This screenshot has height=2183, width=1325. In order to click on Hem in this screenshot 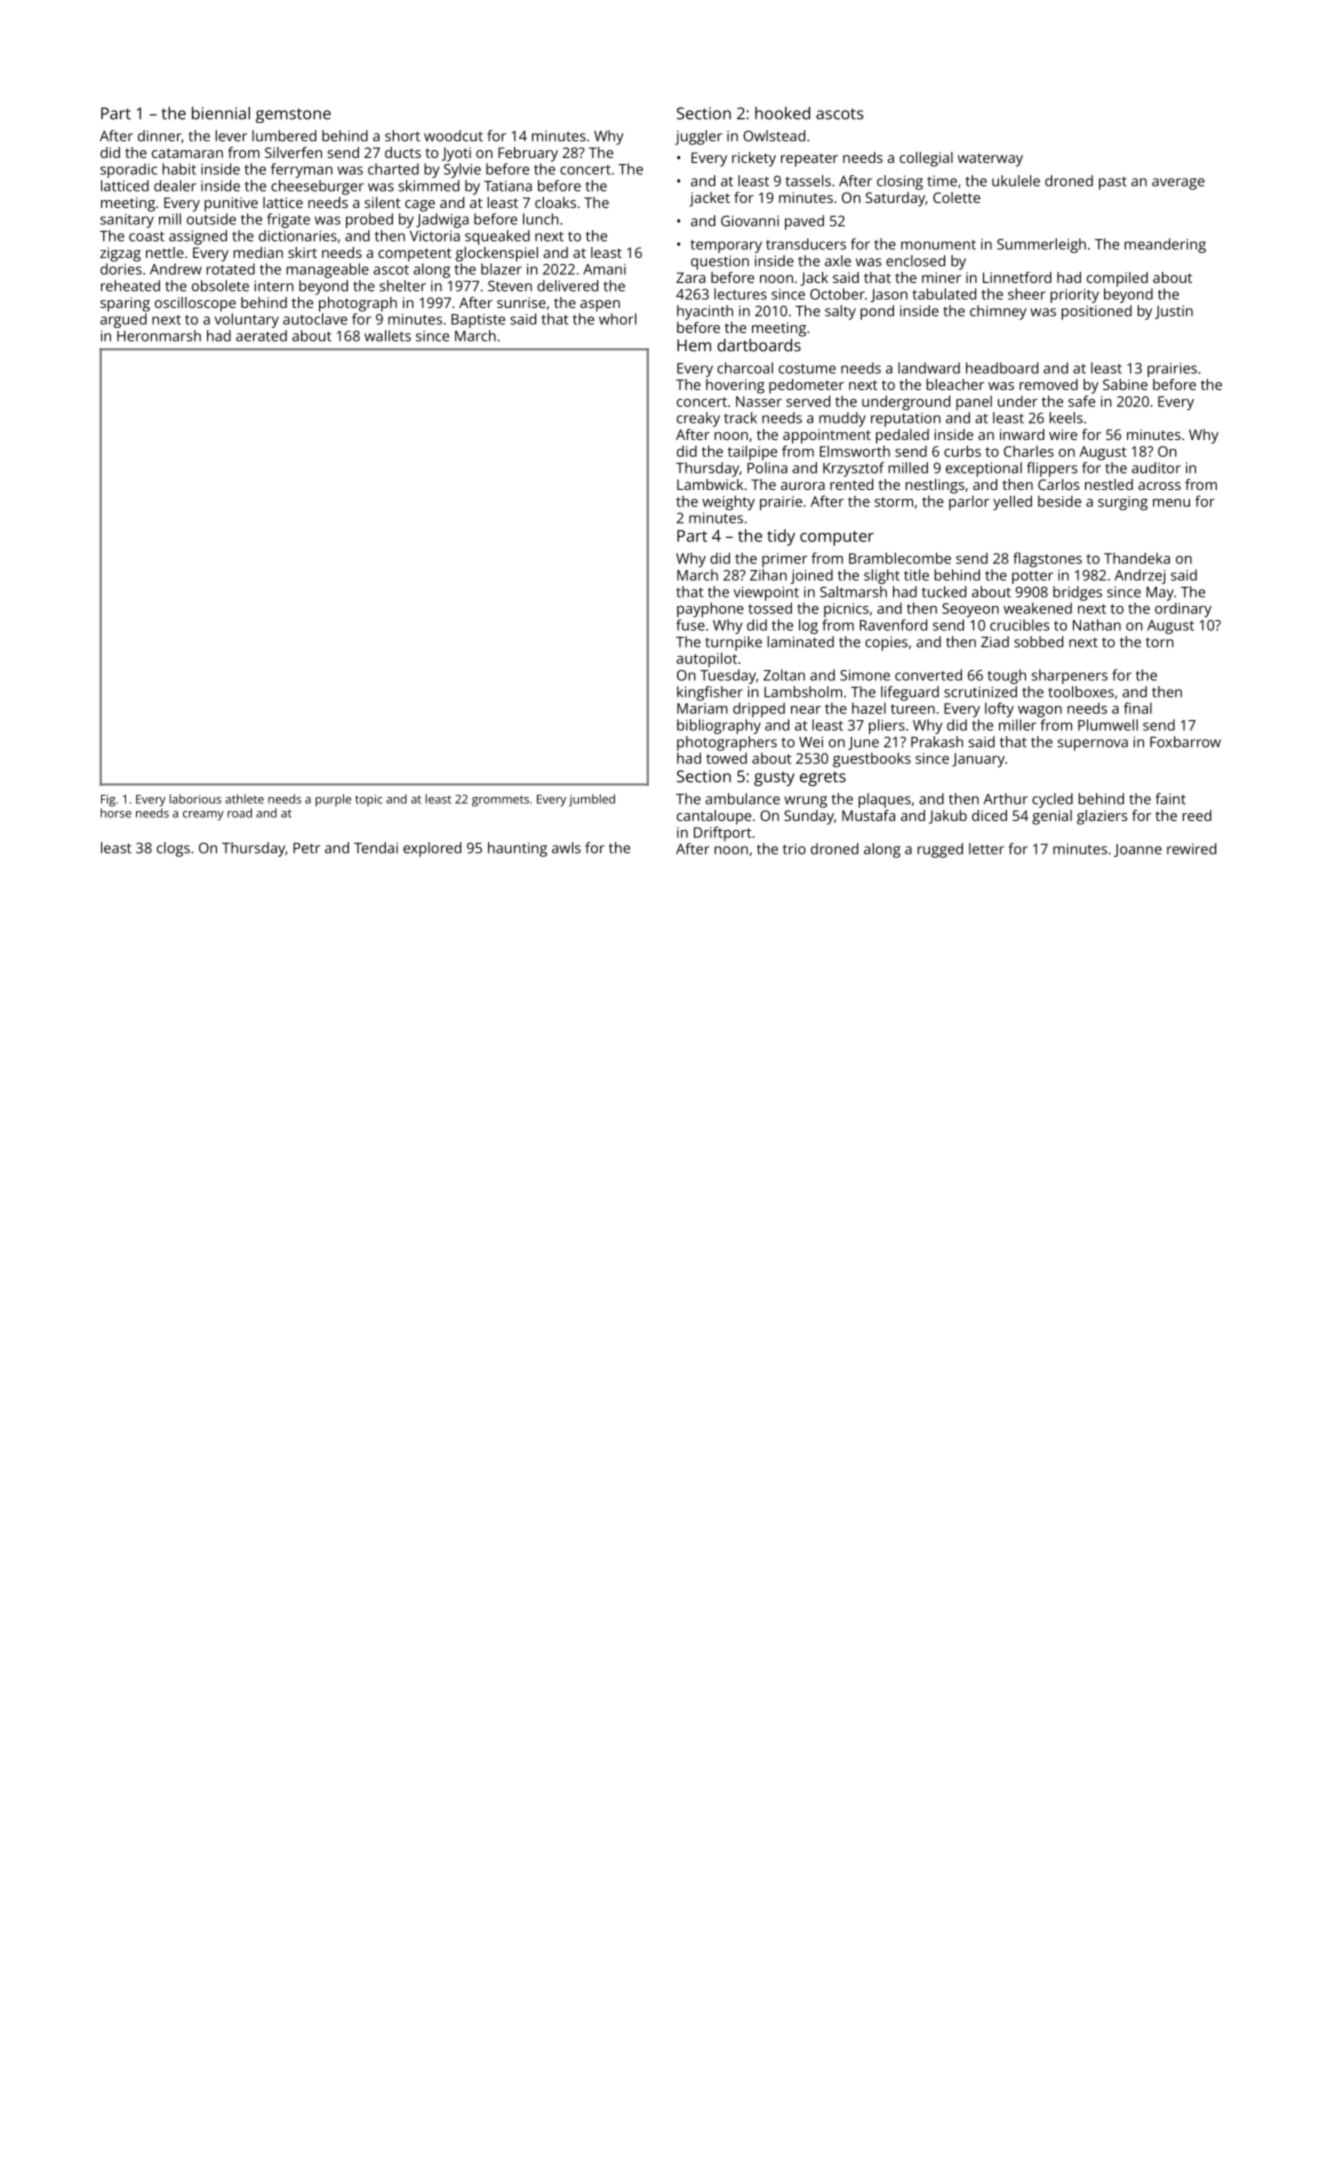, I will do `click(694, 345)`.
